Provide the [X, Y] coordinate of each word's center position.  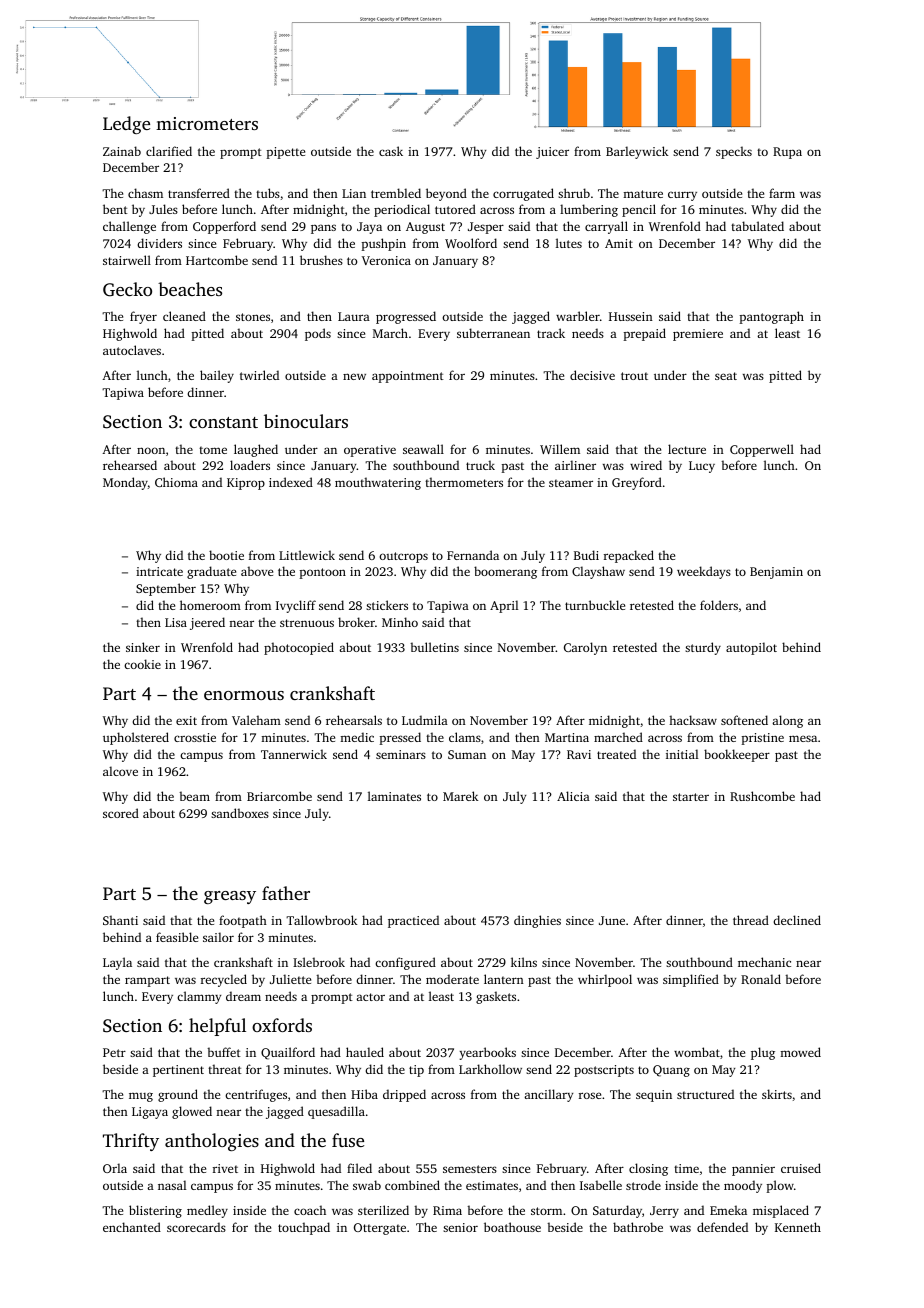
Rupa [787, 153]
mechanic [764, 962]
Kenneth [798, 1227]
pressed [400, 738]
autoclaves [132, 350]
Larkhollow [490, 1069]
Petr [114, 1052]
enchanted [132, 1227]
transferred [199, 193]
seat [726, 376]
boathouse [512, 1227]
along [787, 721]
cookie [142, 664]
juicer [552, 153]
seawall [423, 449]
